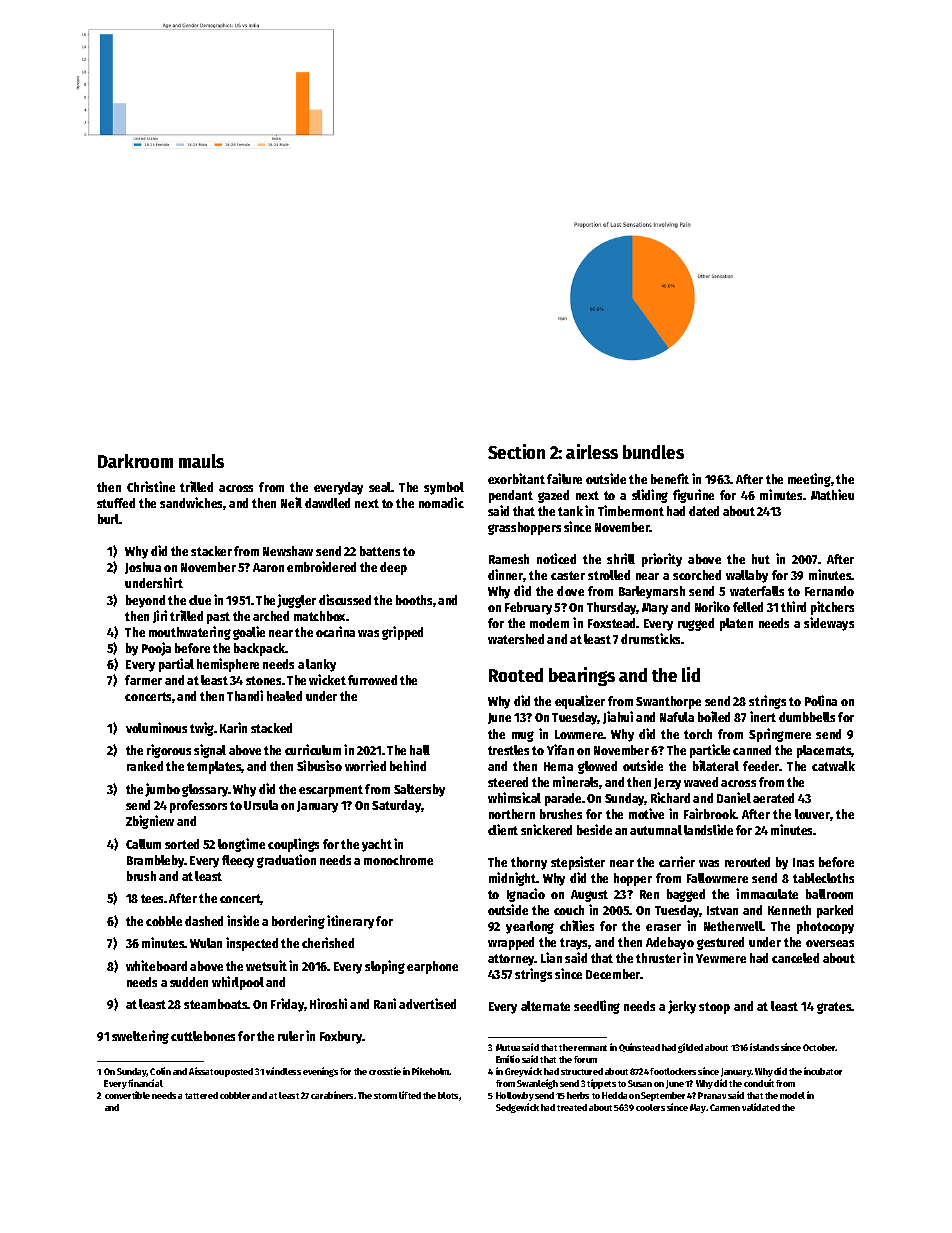  I want to click on convertible, so click(127, 1095).
